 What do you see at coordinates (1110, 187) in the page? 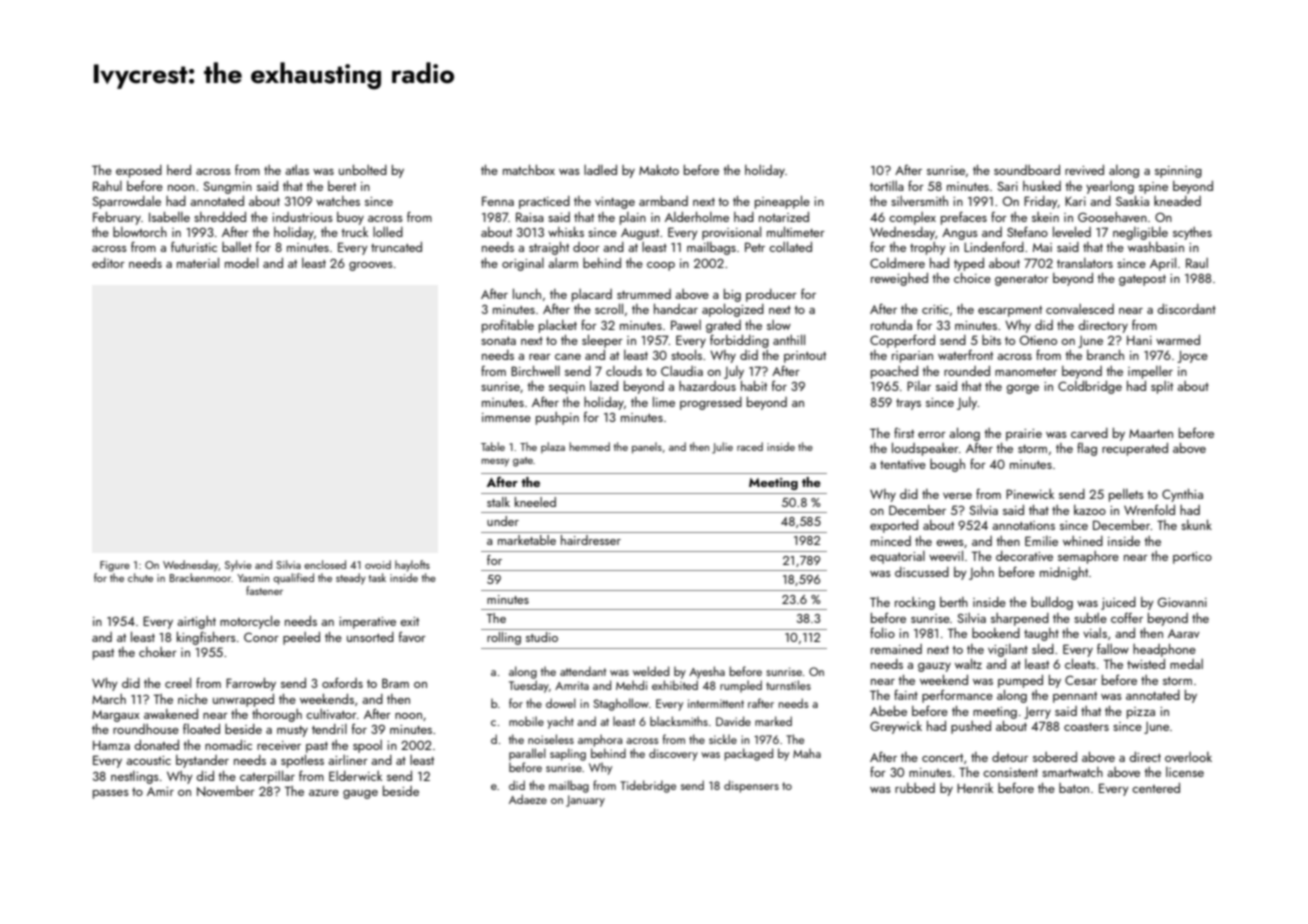
I see `yearlong` at bounding box center [1110, 187].
